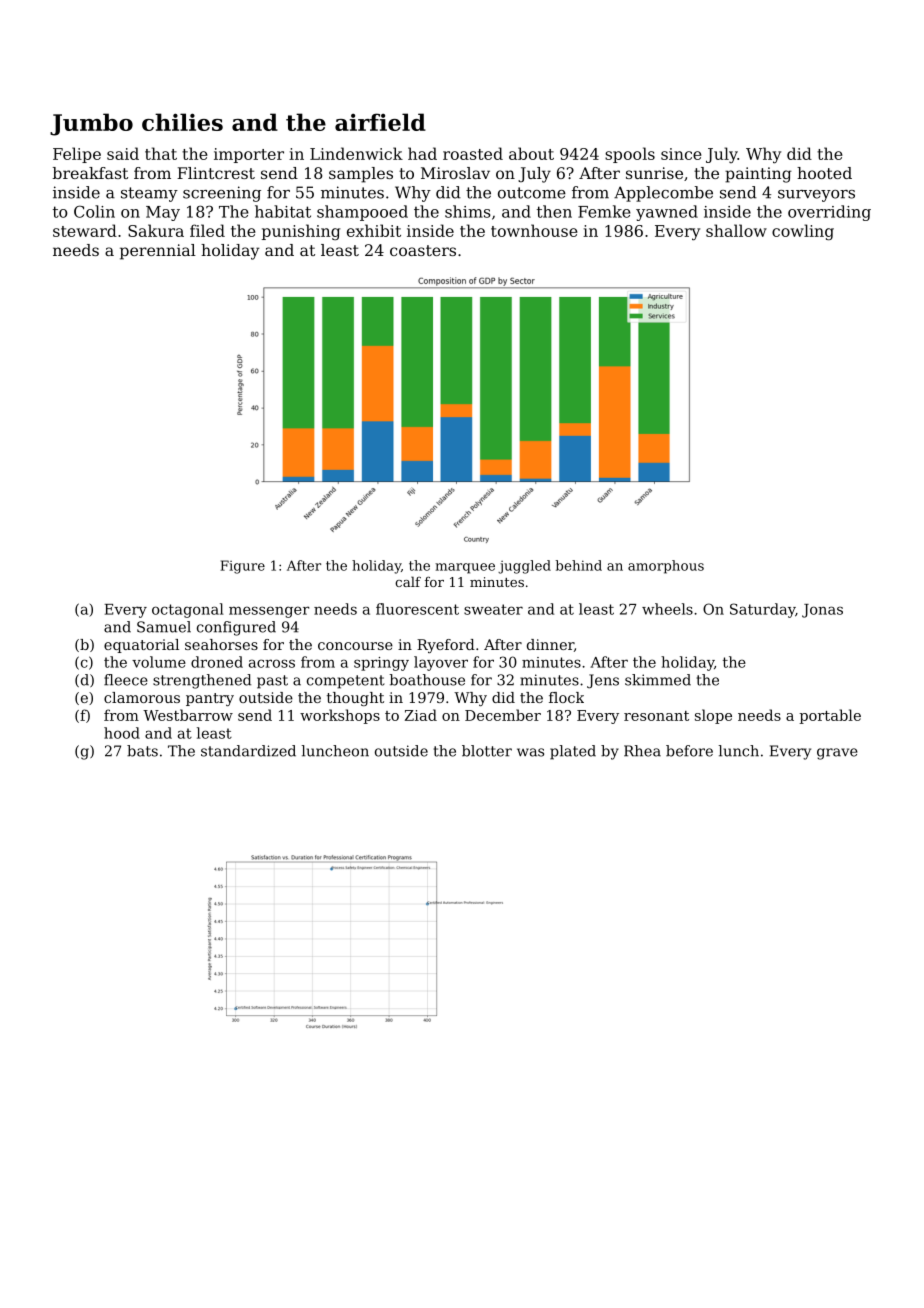 The width and height of the image is (924, 1308). I want to click on octagonal, so click(188, 610).
